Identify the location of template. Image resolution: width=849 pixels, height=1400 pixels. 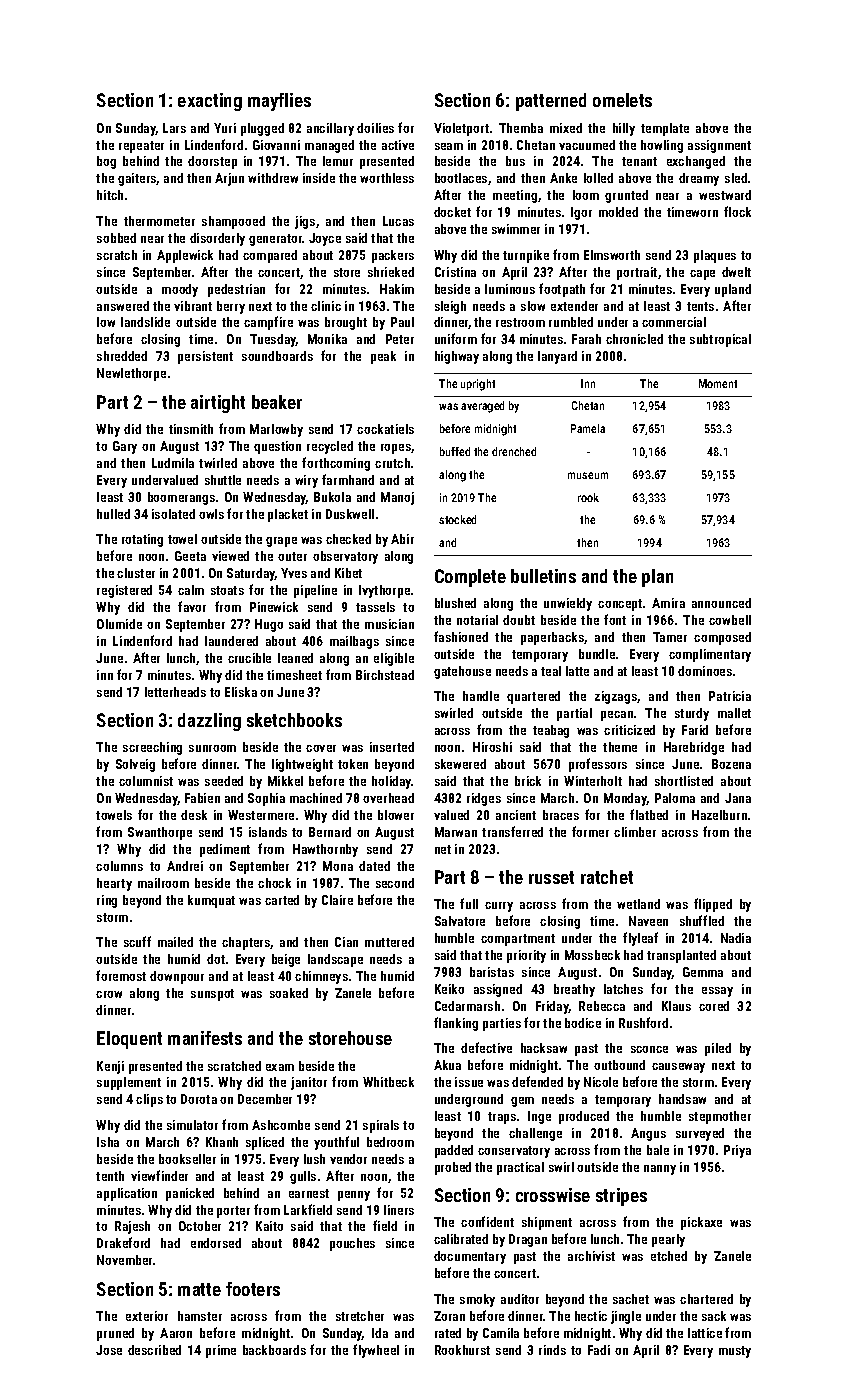
(665, 129).
